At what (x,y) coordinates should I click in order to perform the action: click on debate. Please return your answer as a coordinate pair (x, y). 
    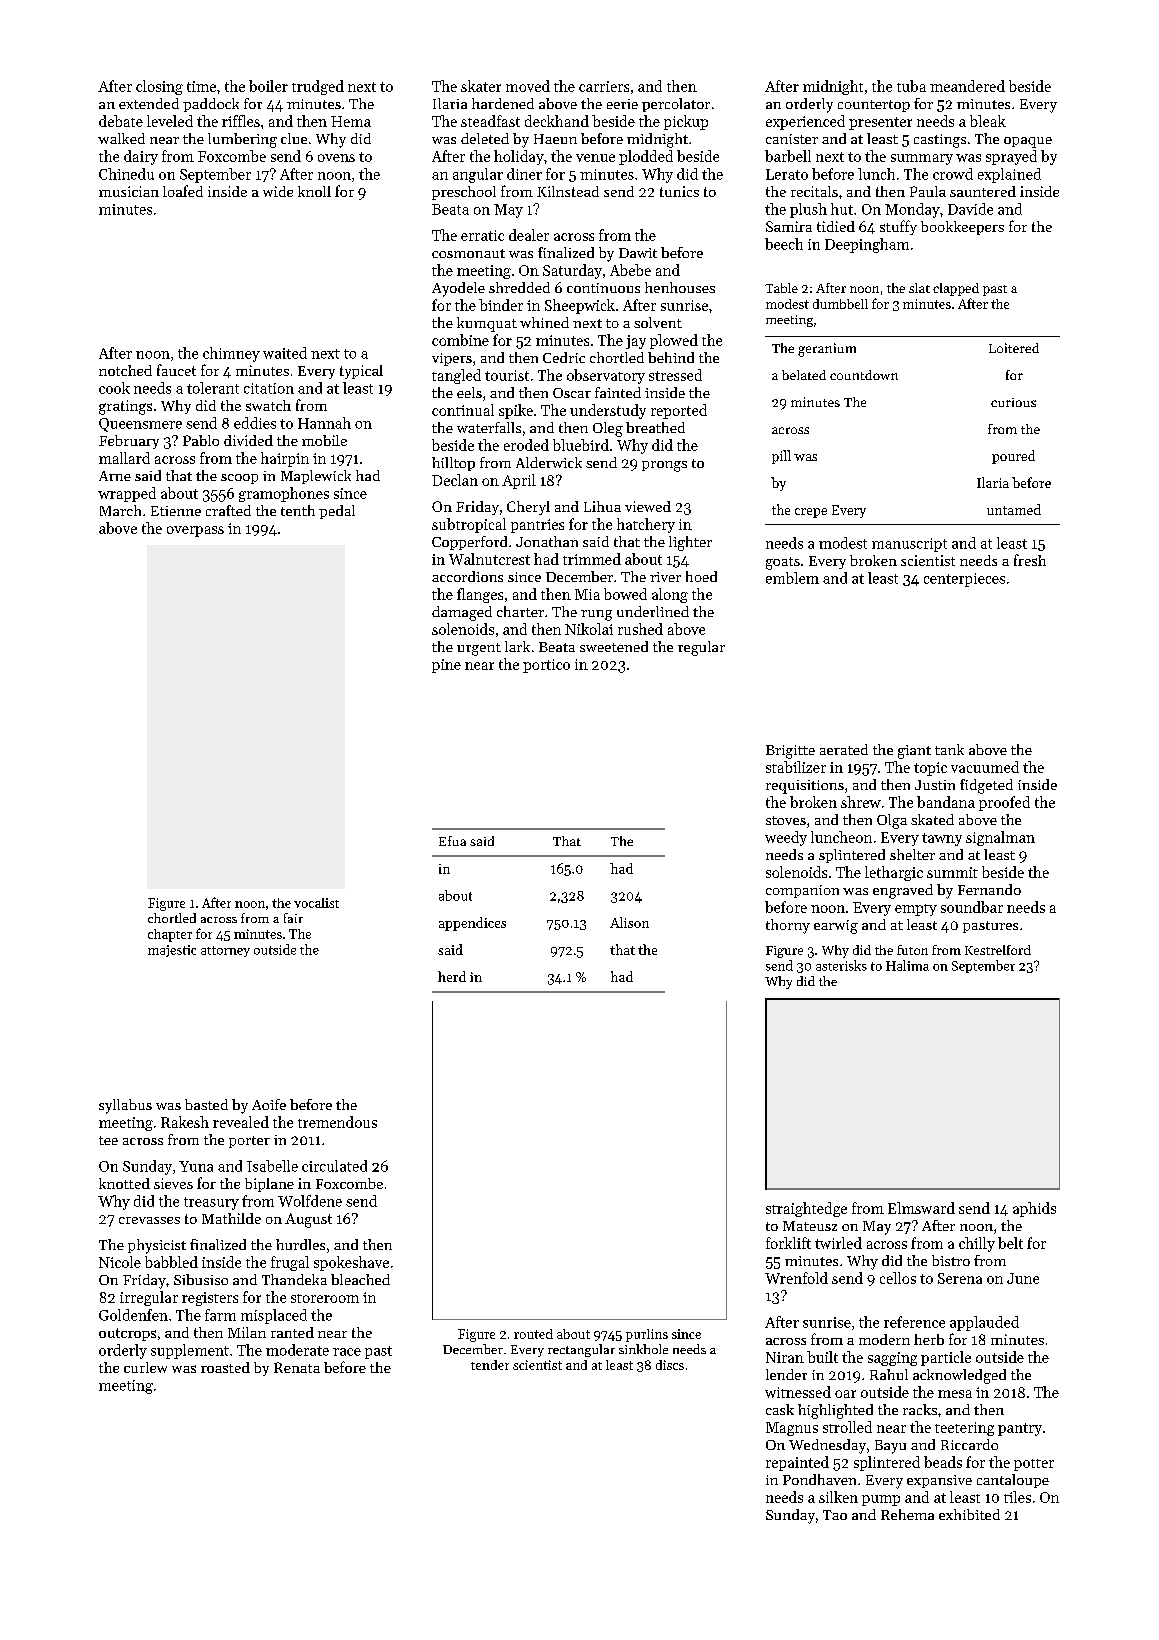
    Looking at the image, I should click on (121, 121).
